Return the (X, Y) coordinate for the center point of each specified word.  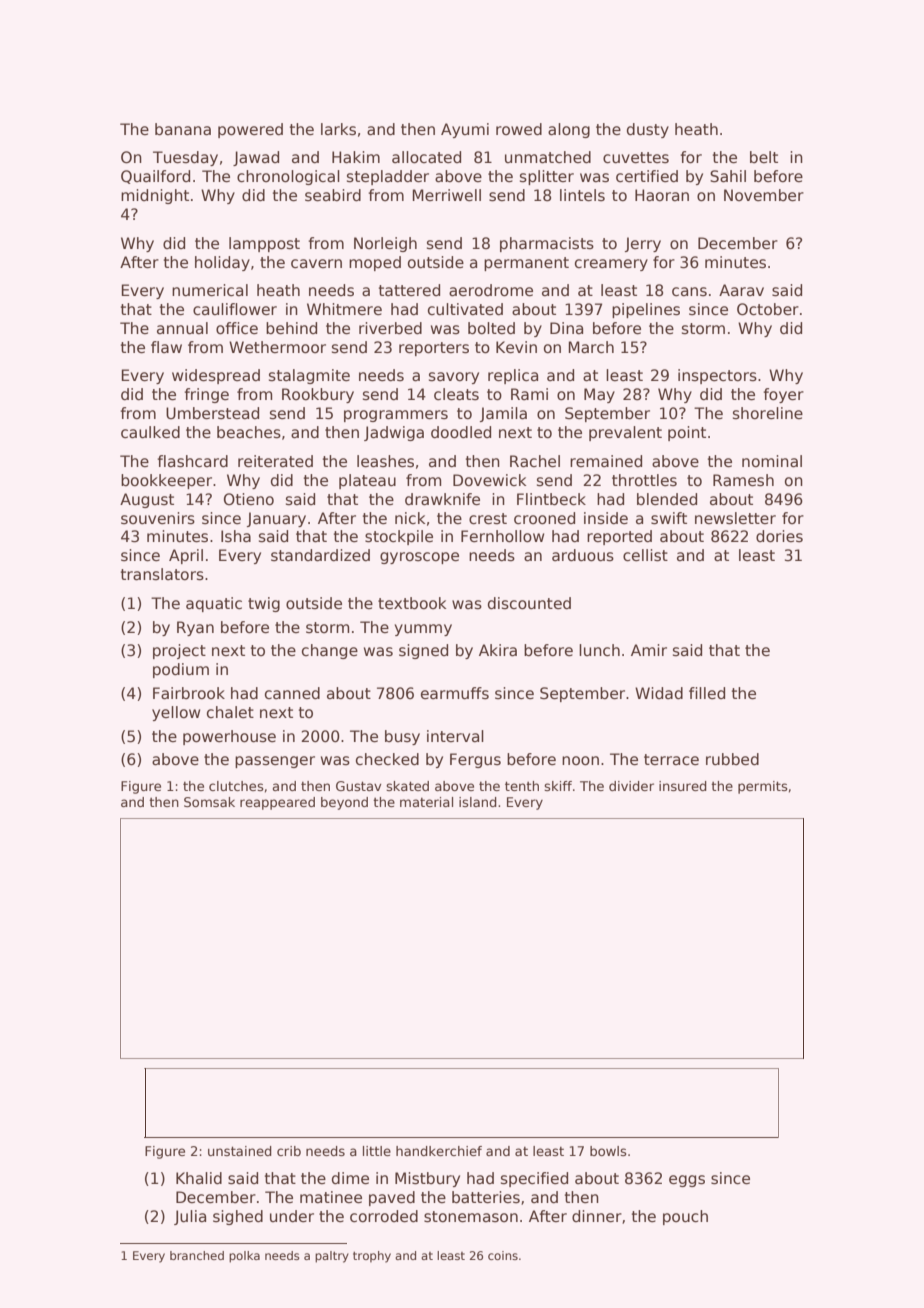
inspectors (717, 376)
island (478, 802)
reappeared (277, 803)
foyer (783, 395)
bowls (608, 1151)
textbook (412, 603)
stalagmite (309, 376)
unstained (240, 1151)
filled (707, 693)
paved (392, 1198)
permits (763, 787)
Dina (566, 328)
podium (181, 670)
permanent (526, 264)
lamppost (264, 244)
